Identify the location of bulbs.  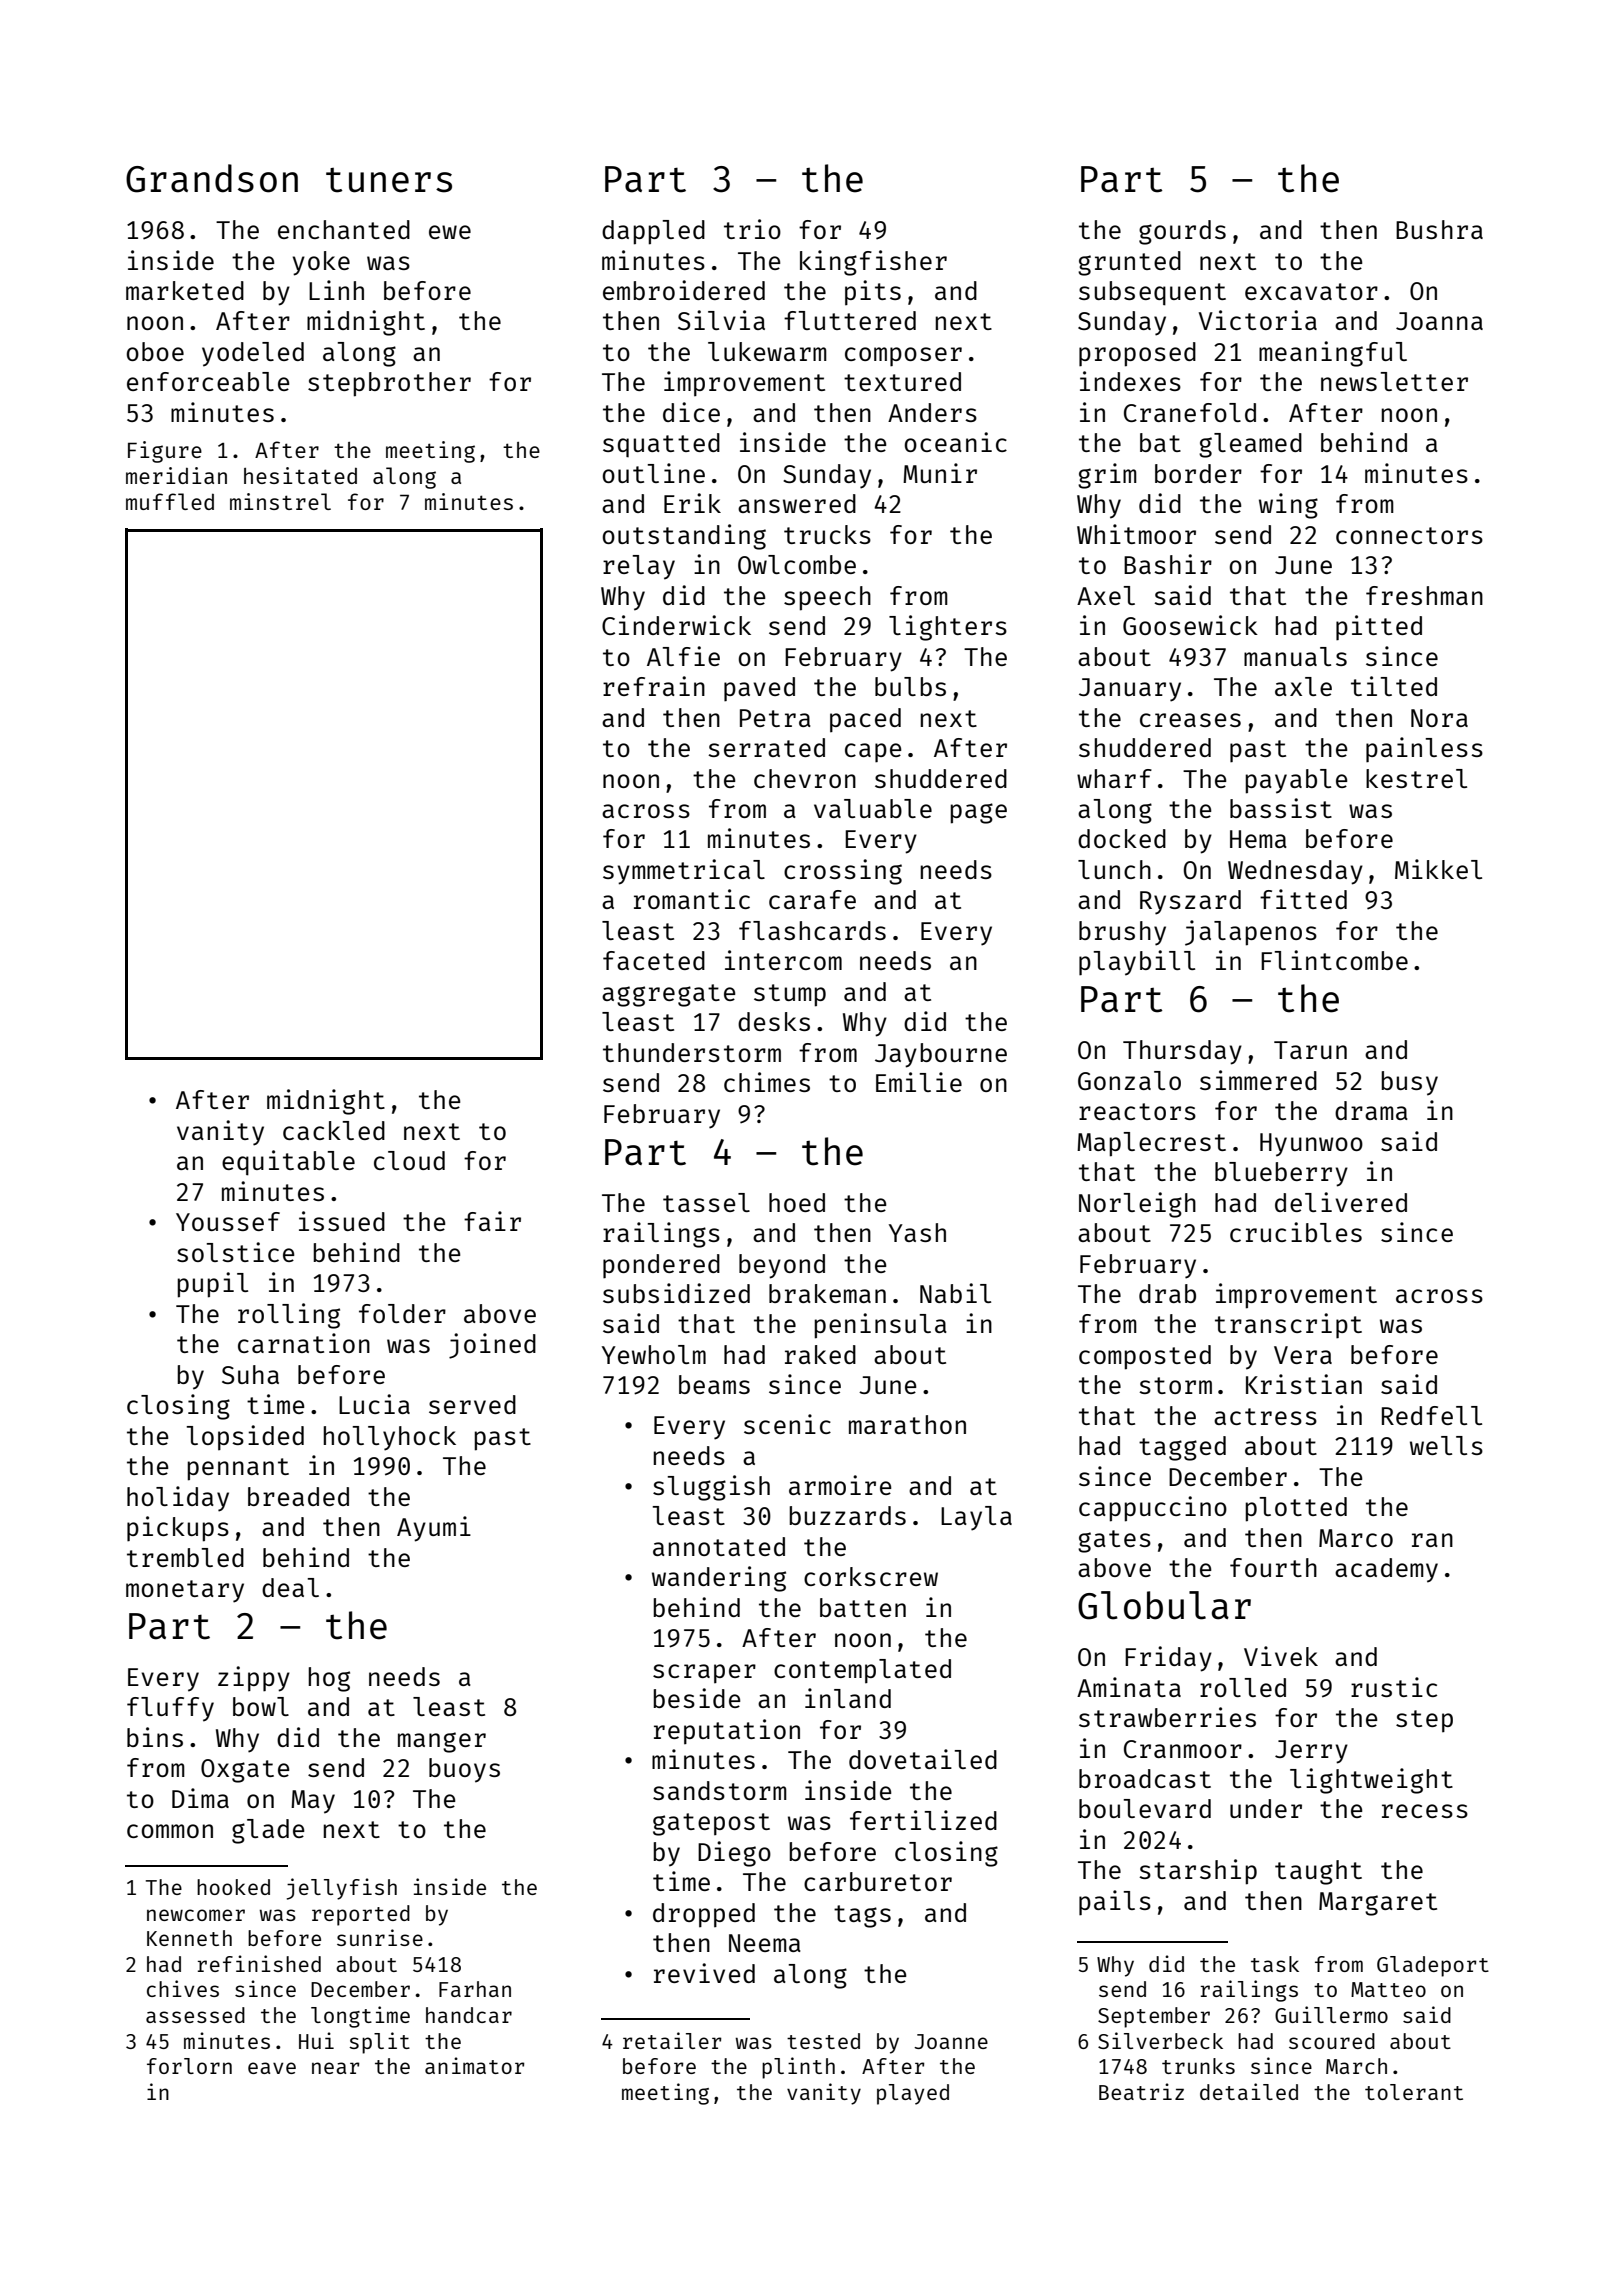
(910, 686).
